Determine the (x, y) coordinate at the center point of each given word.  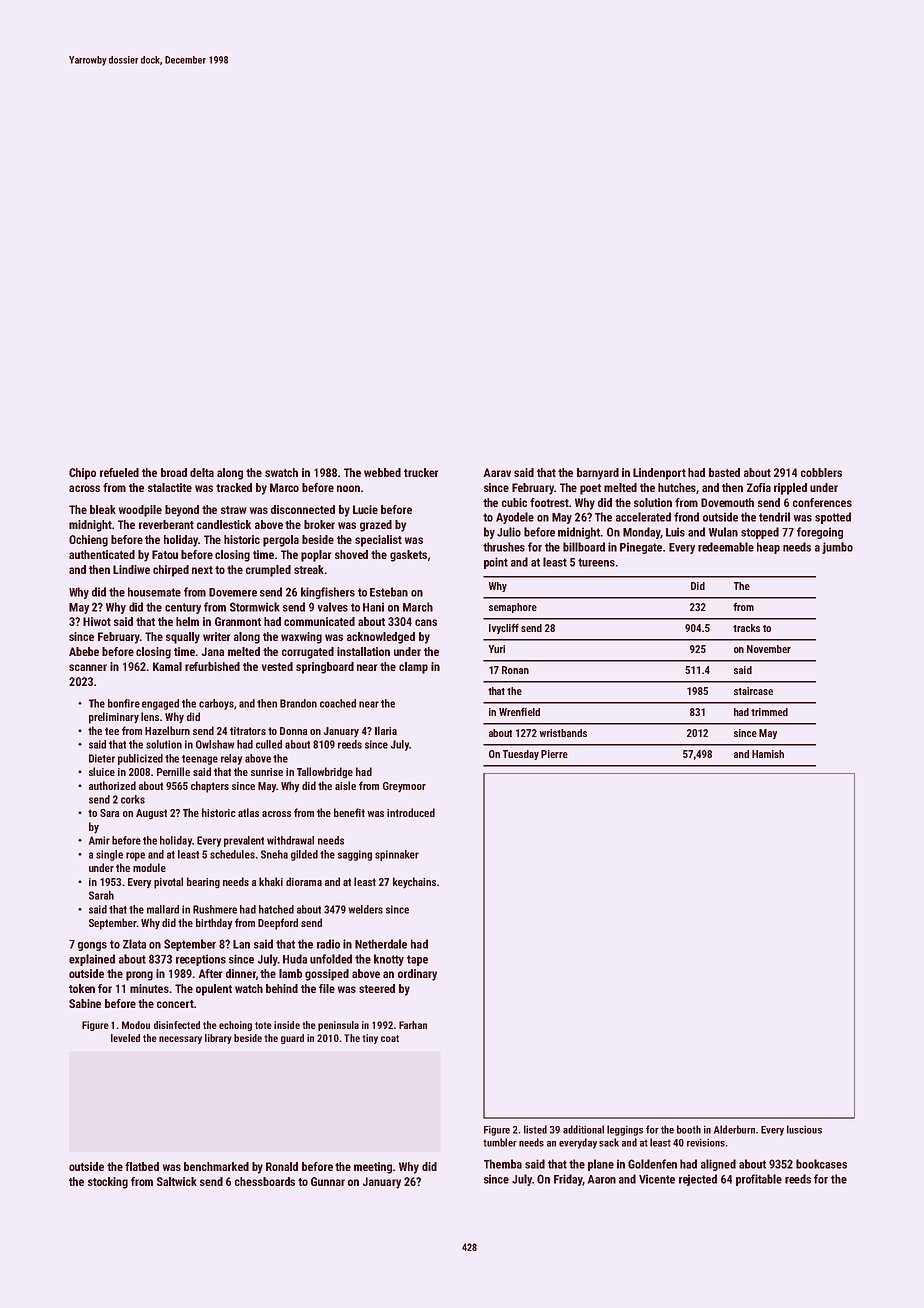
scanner (88, 667)
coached (338, 703)
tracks (746, 628)
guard (292, 1039)
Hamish (768, 754)
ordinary (417, 975)
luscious (804, 1129)
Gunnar (328, 1181)
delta (202, 472)
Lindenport (659, 474)
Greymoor (404, 787)
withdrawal (290, 840)
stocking (108, 1183)
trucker (421, 472)
